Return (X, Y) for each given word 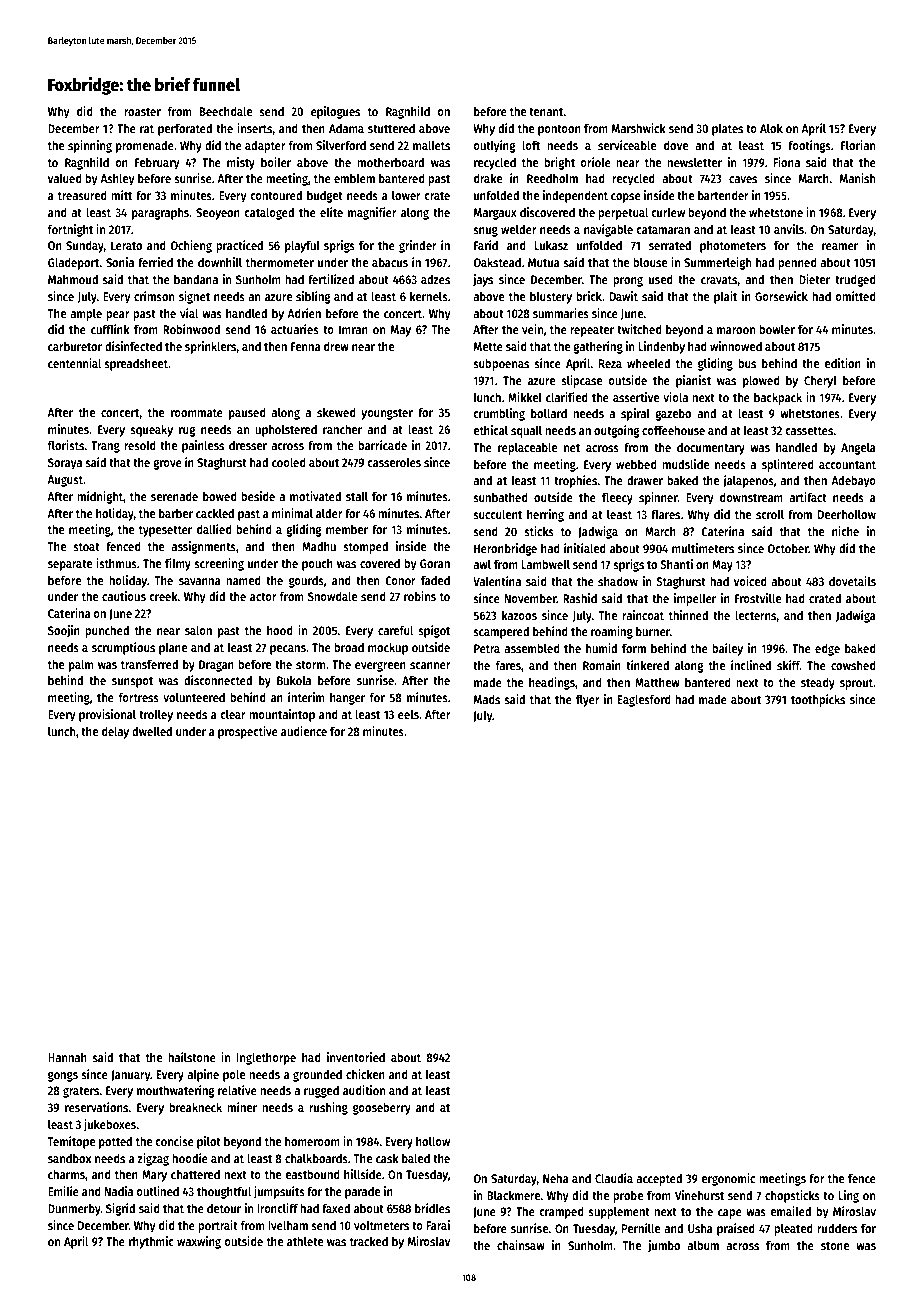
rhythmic (151, 1242)
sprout (857, 684)
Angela (858, 448)
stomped (365, 547)
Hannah (67, 1057)
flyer (588, 700)
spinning (90, 146)
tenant (546, 112)
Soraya (65, 464)
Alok (771, 128)
